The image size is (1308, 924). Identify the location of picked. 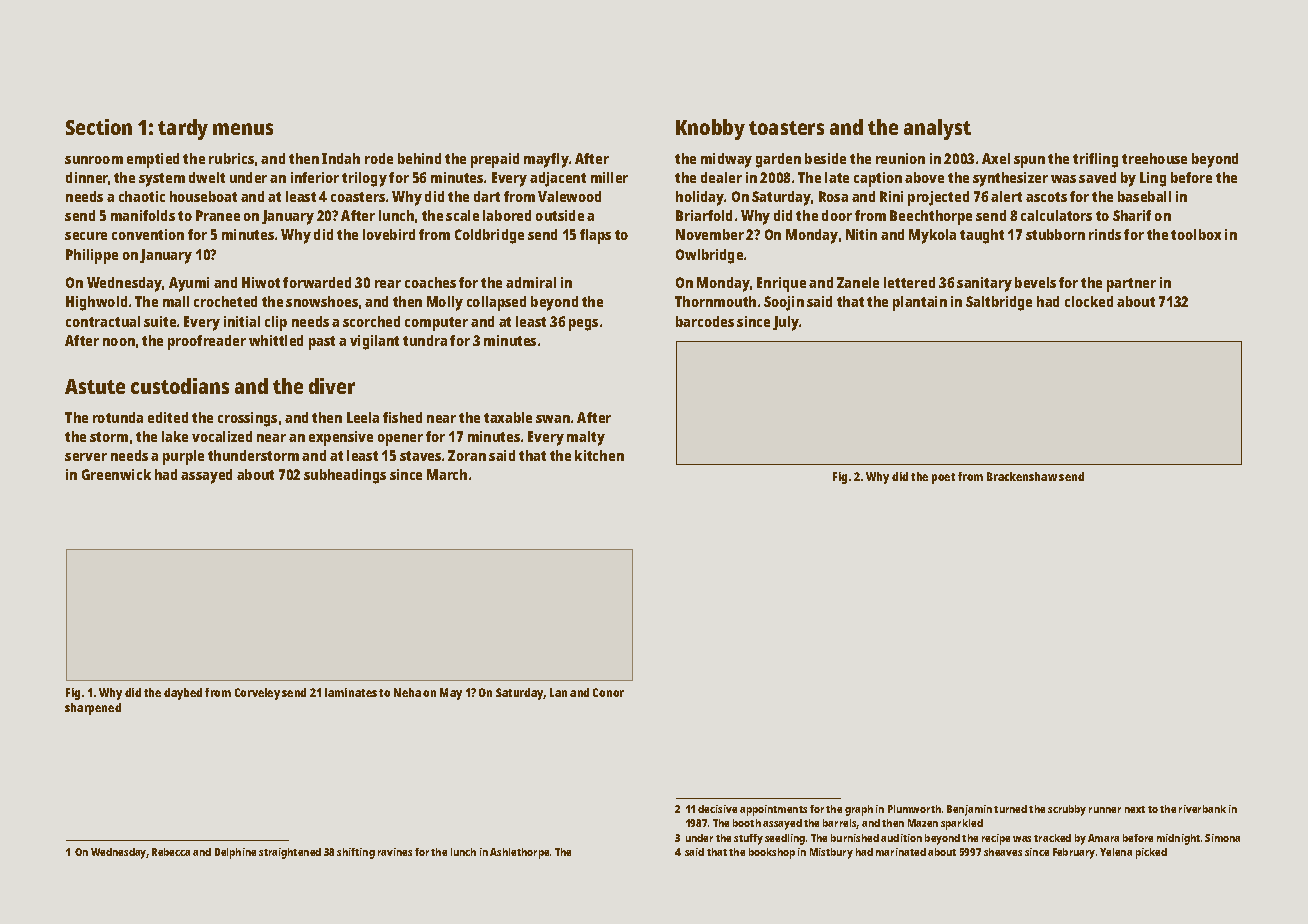
(1151, 853).
